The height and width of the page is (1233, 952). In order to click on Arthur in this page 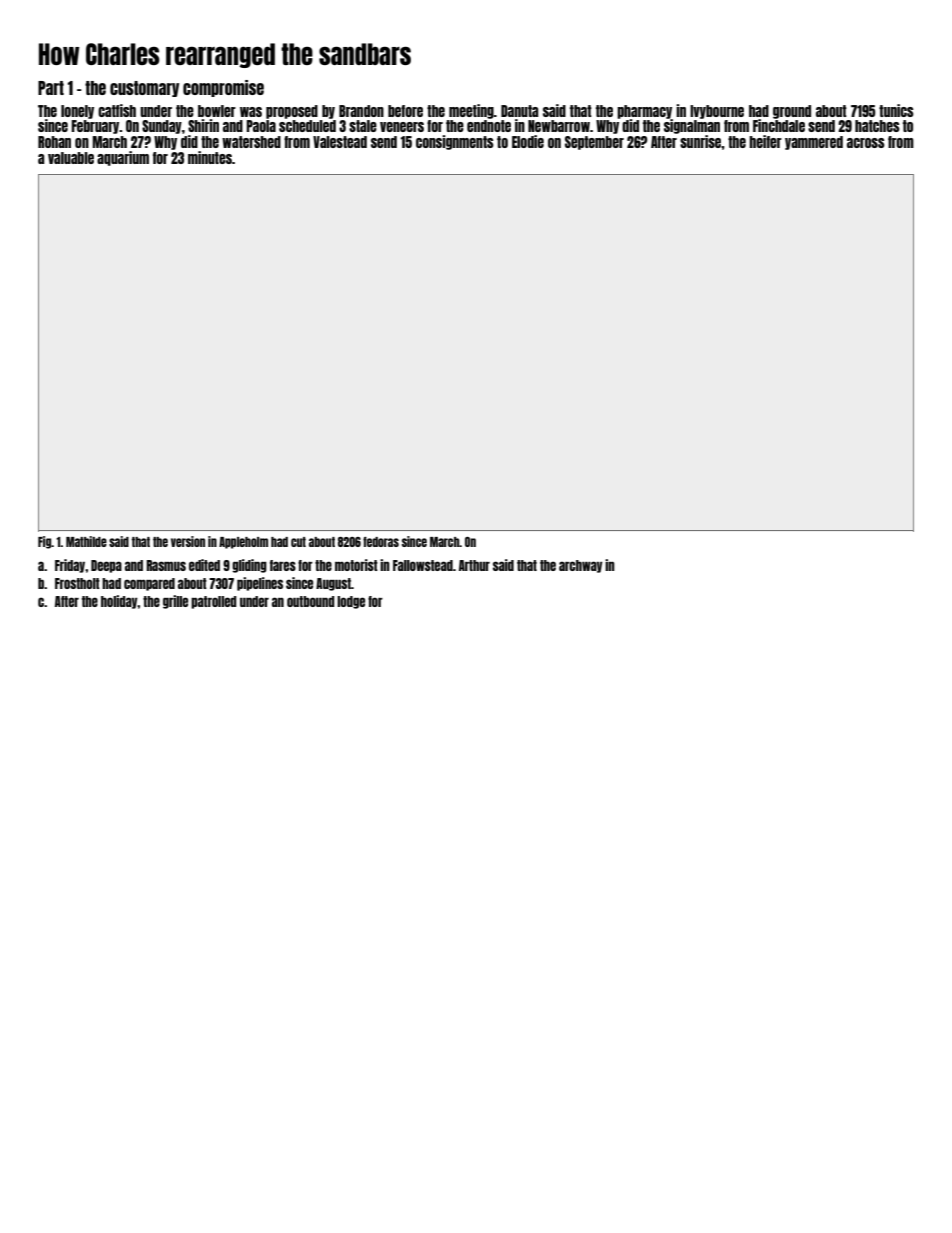, I will do `click(474, 565)`.
